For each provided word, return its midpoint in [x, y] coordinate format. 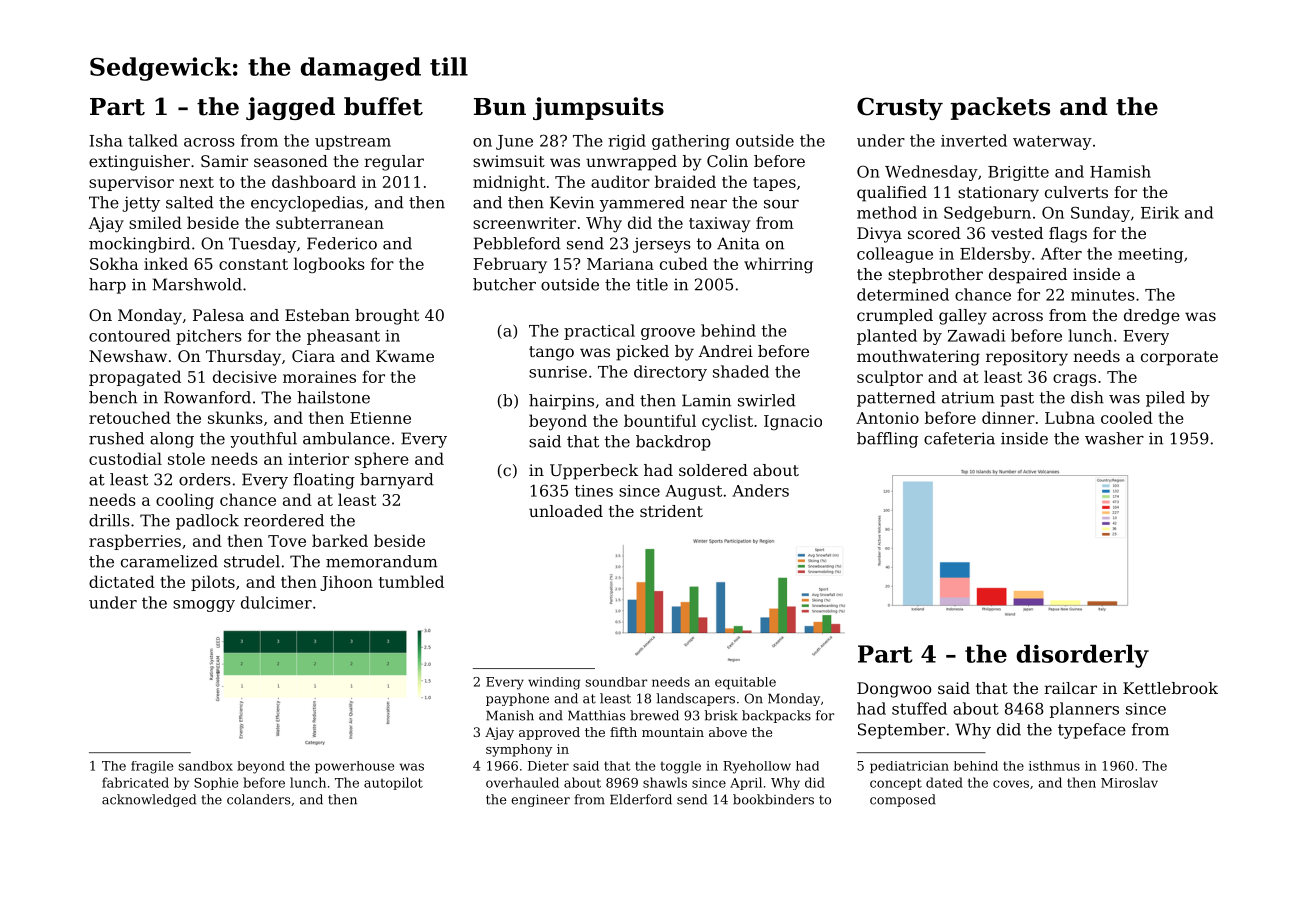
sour [781, 204]
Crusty [900, 108]
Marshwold [197, 284]
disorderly [1082, 656]
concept [896, 784]
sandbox [205, 766]
